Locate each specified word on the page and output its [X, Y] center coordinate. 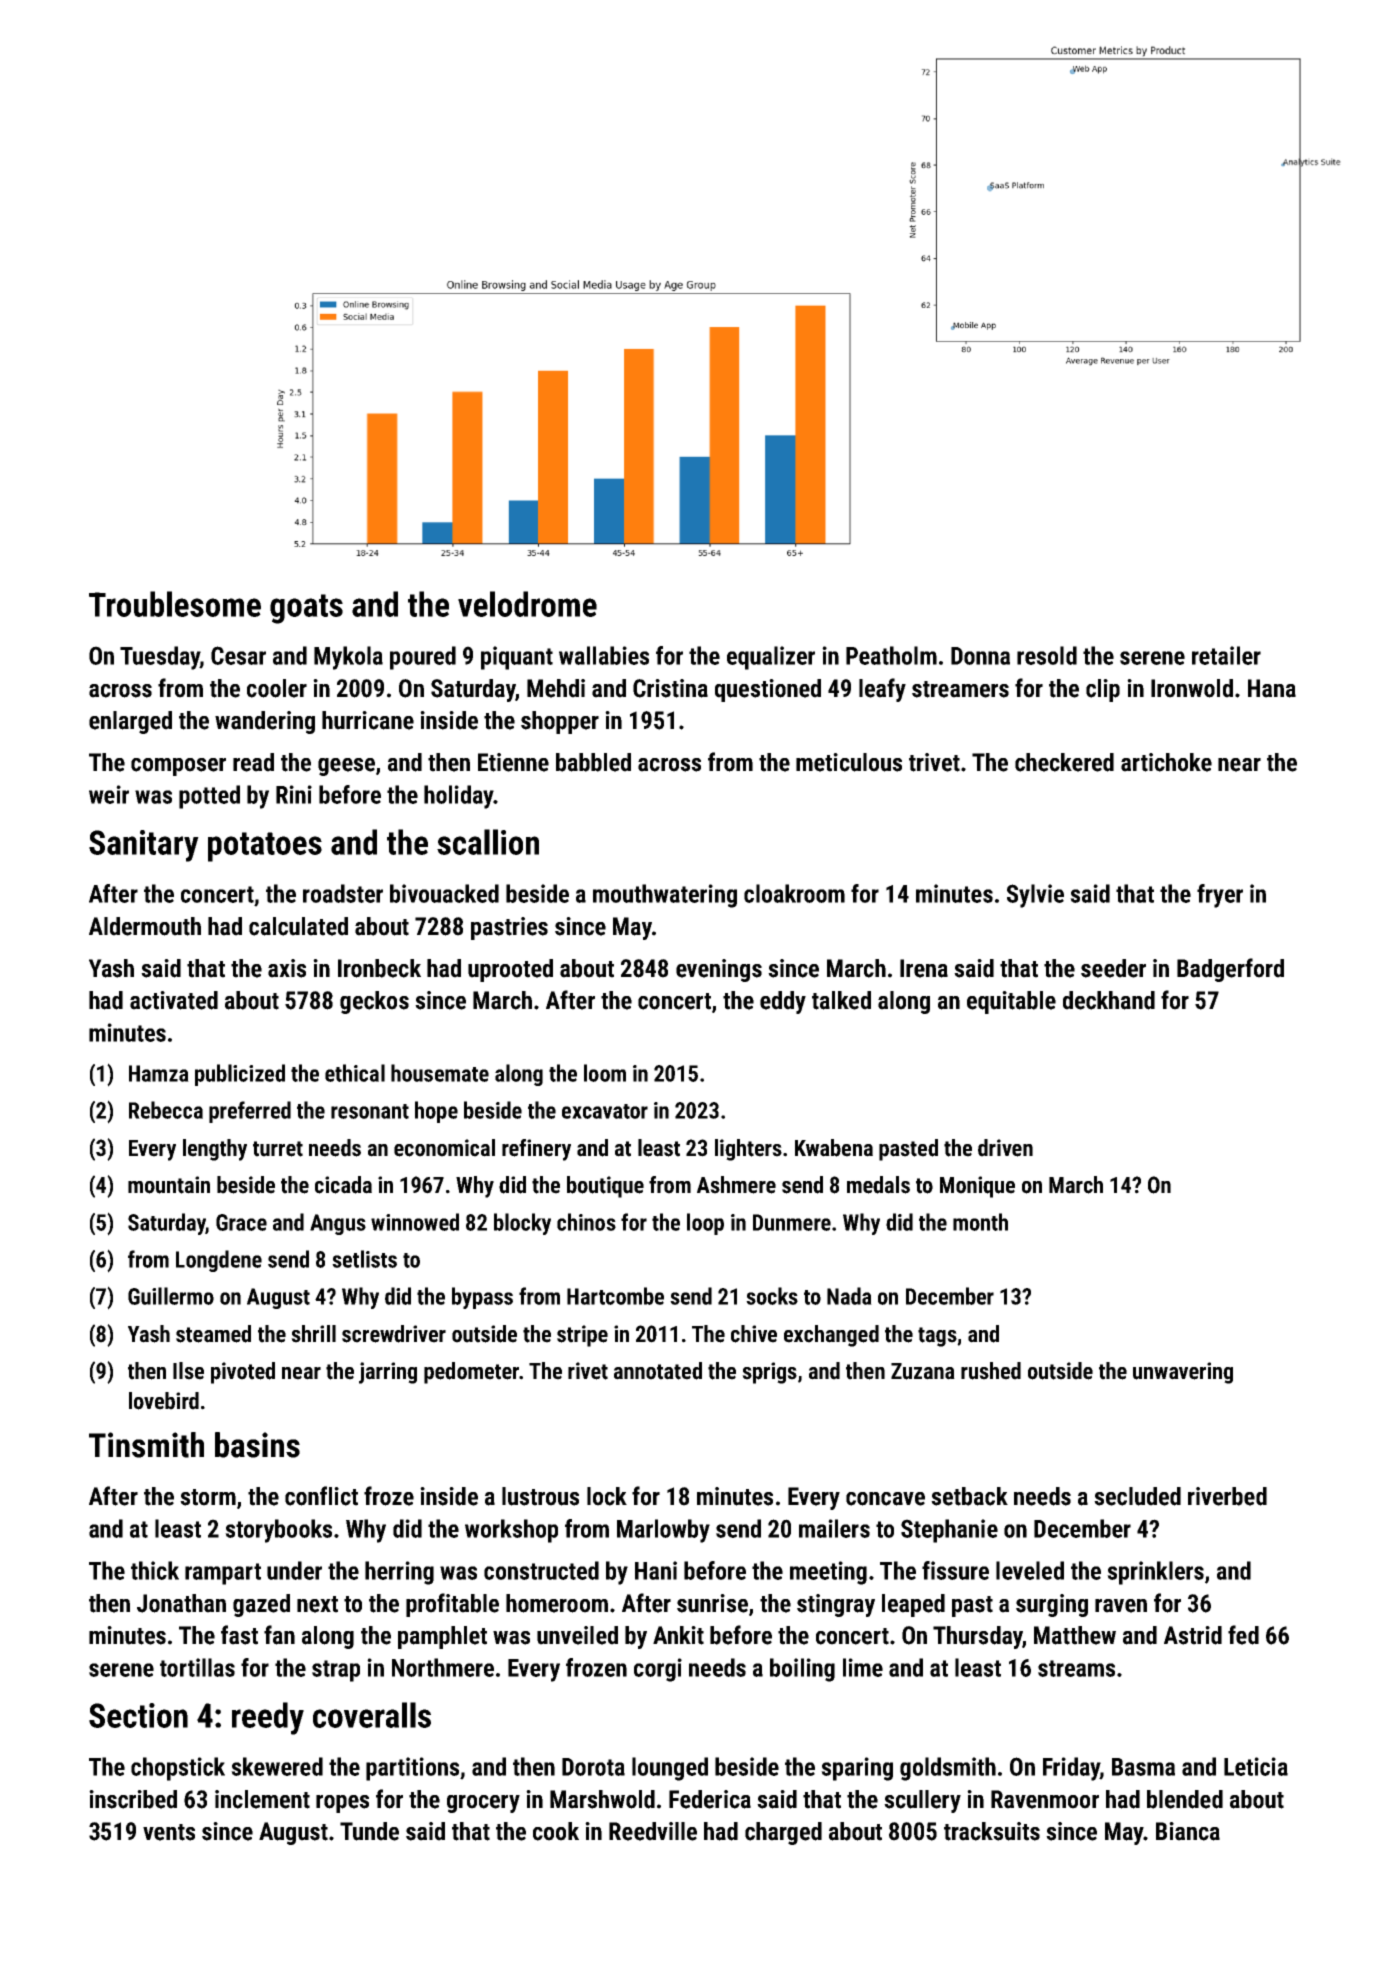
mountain [169, 1185]
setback [969, 1496]
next [317, 1604]
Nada [849, 1296]
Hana [1272, 688]
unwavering [1183, 1373]
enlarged [130, 722]
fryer [1220, 896]
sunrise [712, 1603]
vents [169, 1832]
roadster [343, 893]
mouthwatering [665, 896]
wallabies [604, 655]
